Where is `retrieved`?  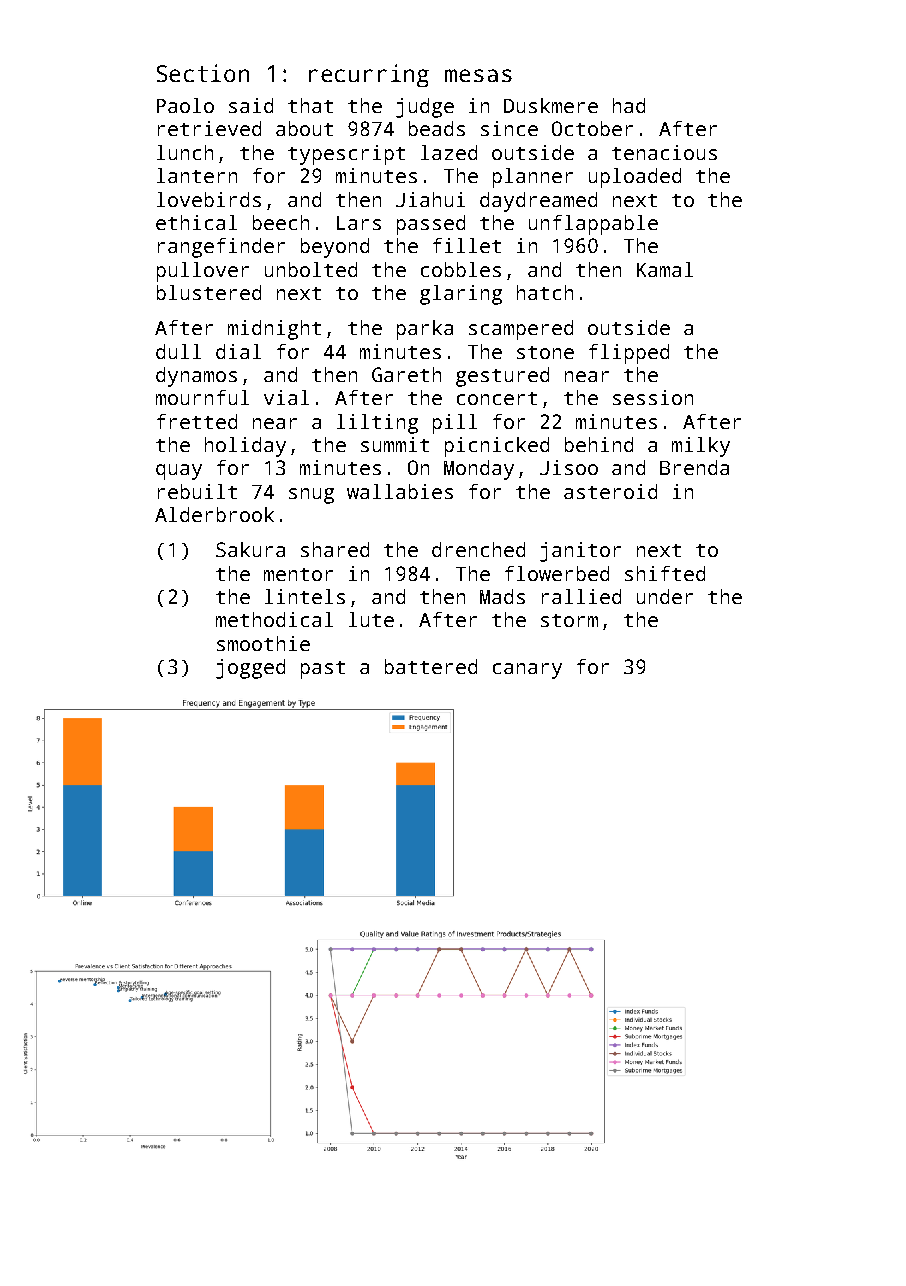 retrieved is located at coordinates (209, 128).
